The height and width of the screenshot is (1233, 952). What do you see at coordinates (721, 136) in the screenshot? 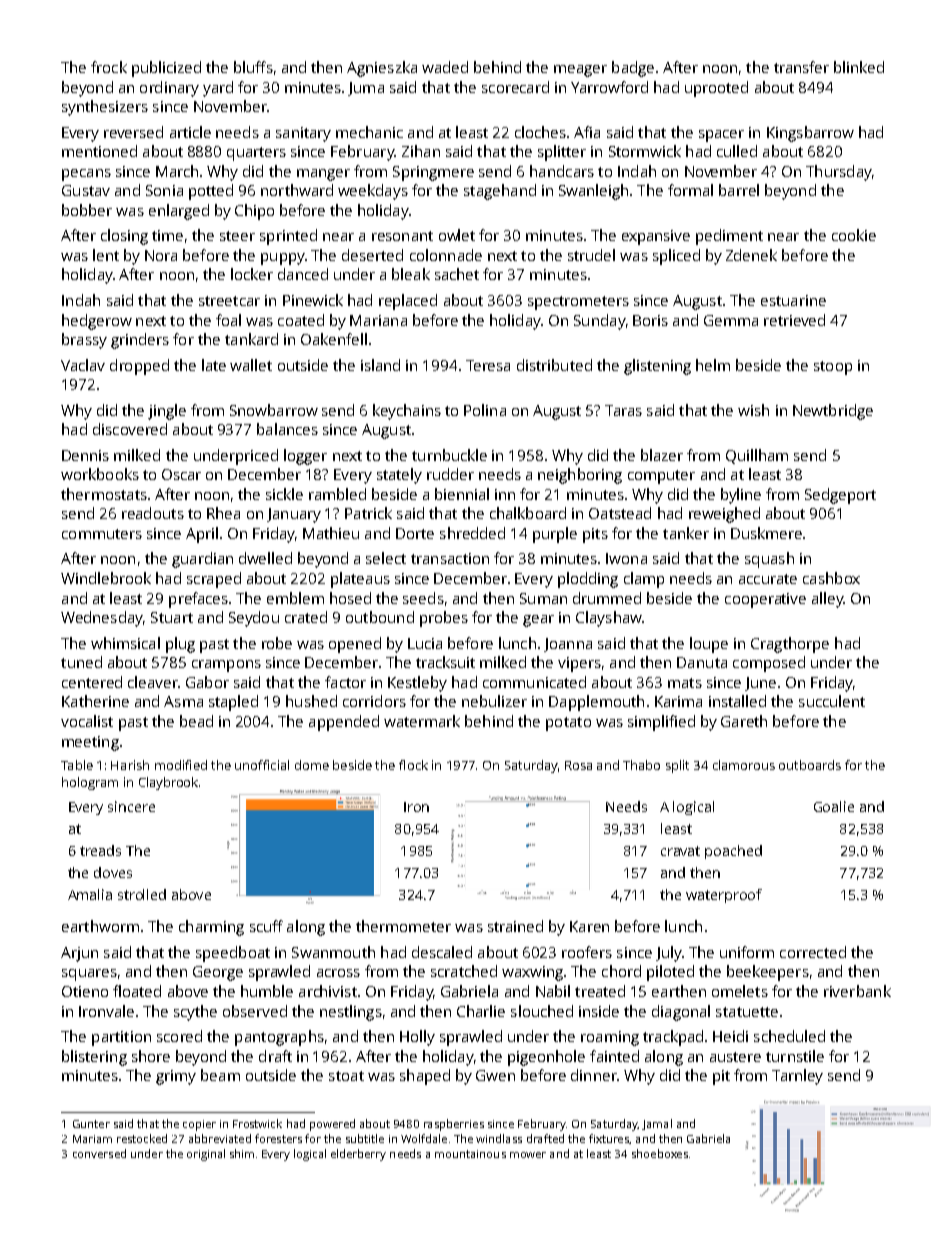
I see `spacer` at bounding box center [721, 136].
